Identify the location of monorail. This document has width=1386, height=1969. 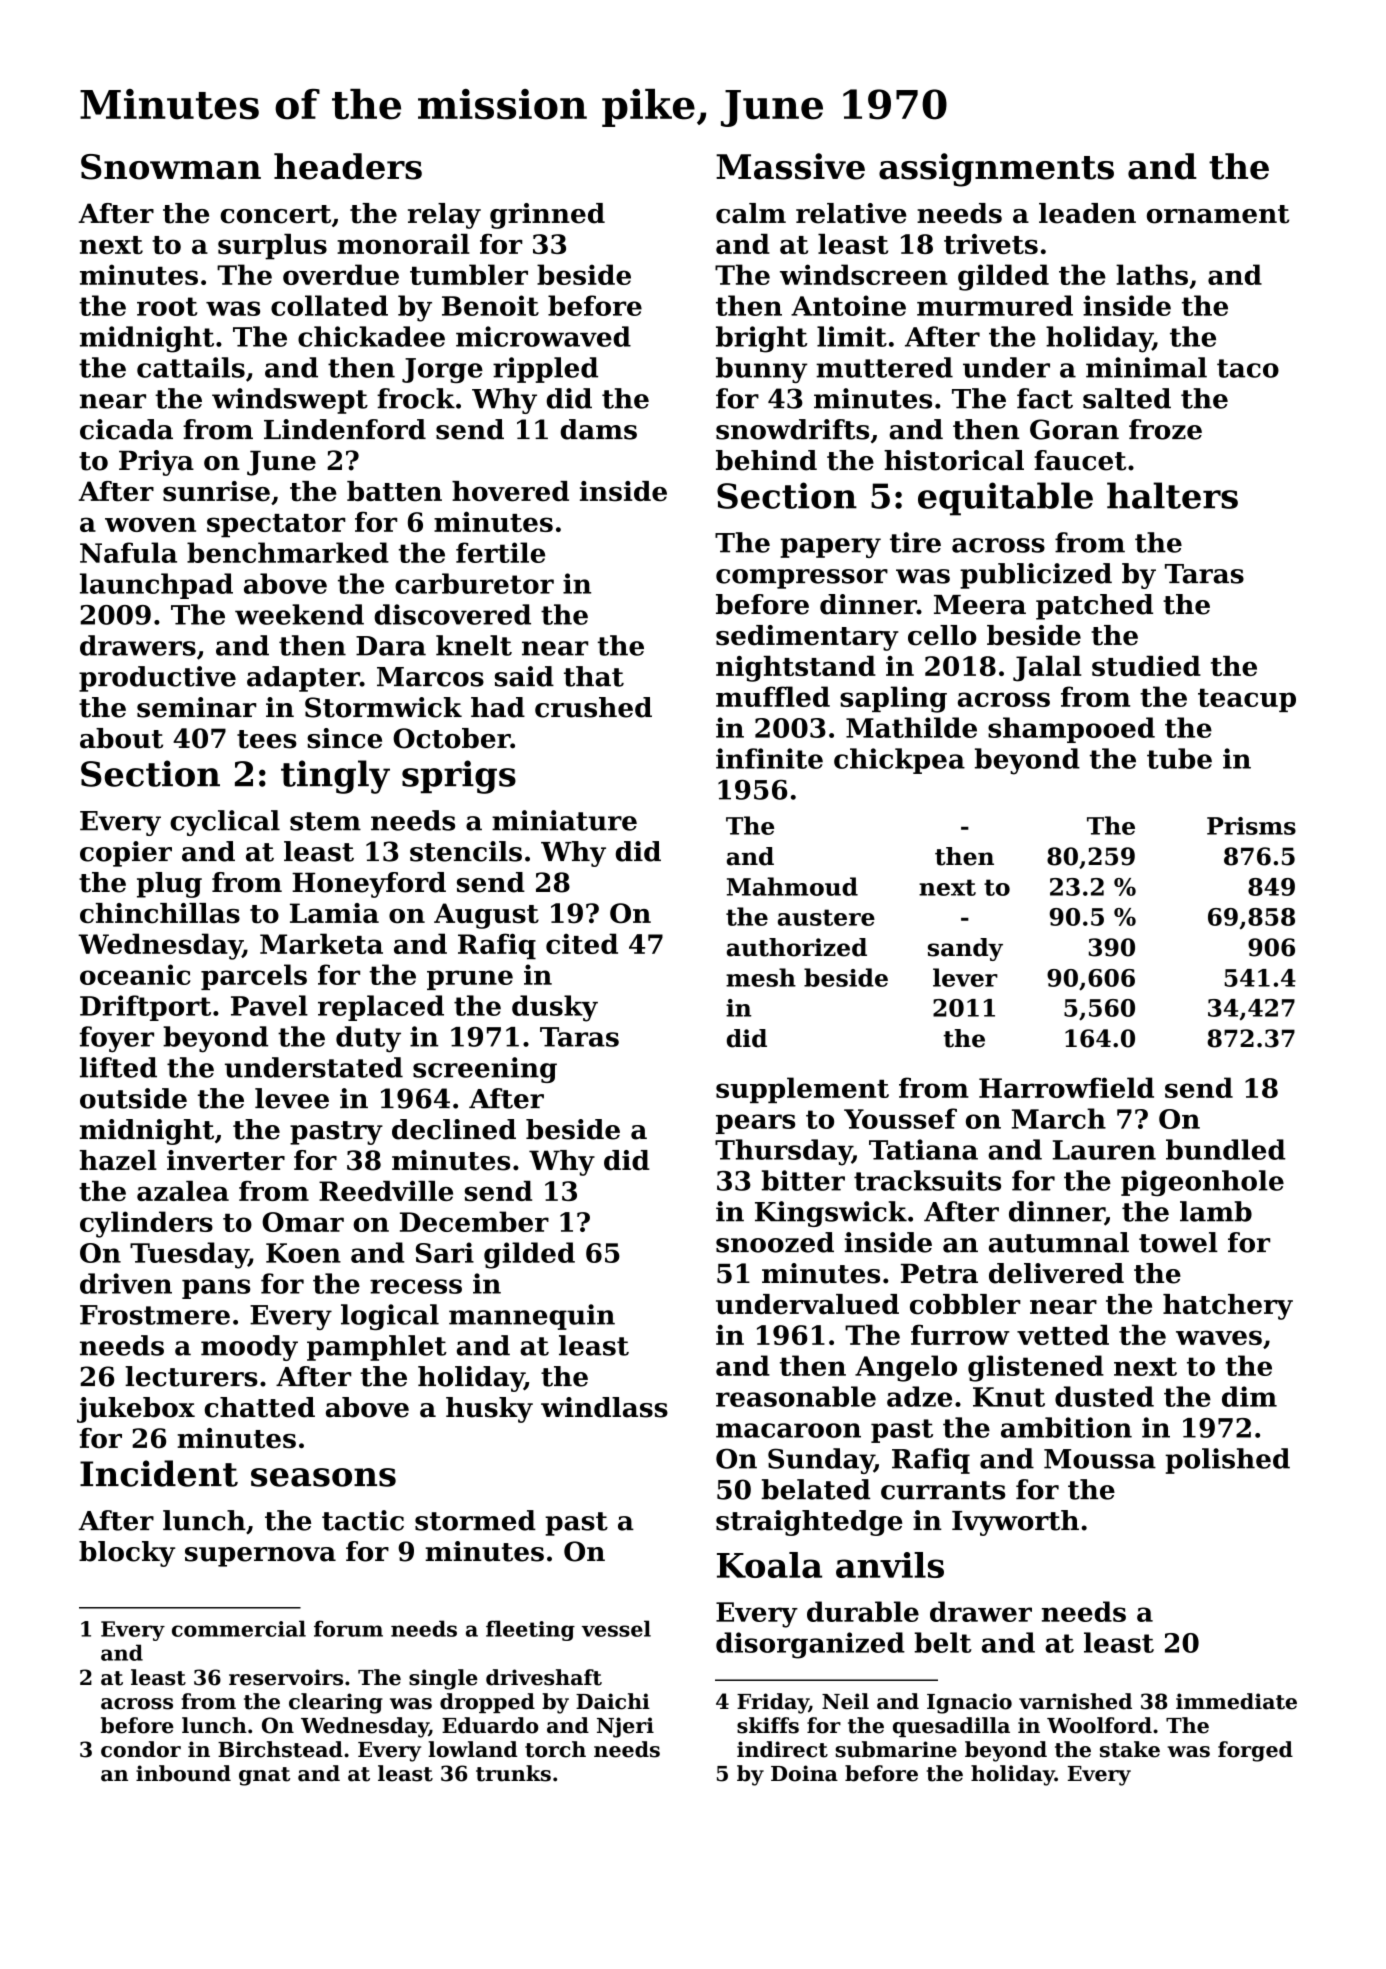
(403, 244).
